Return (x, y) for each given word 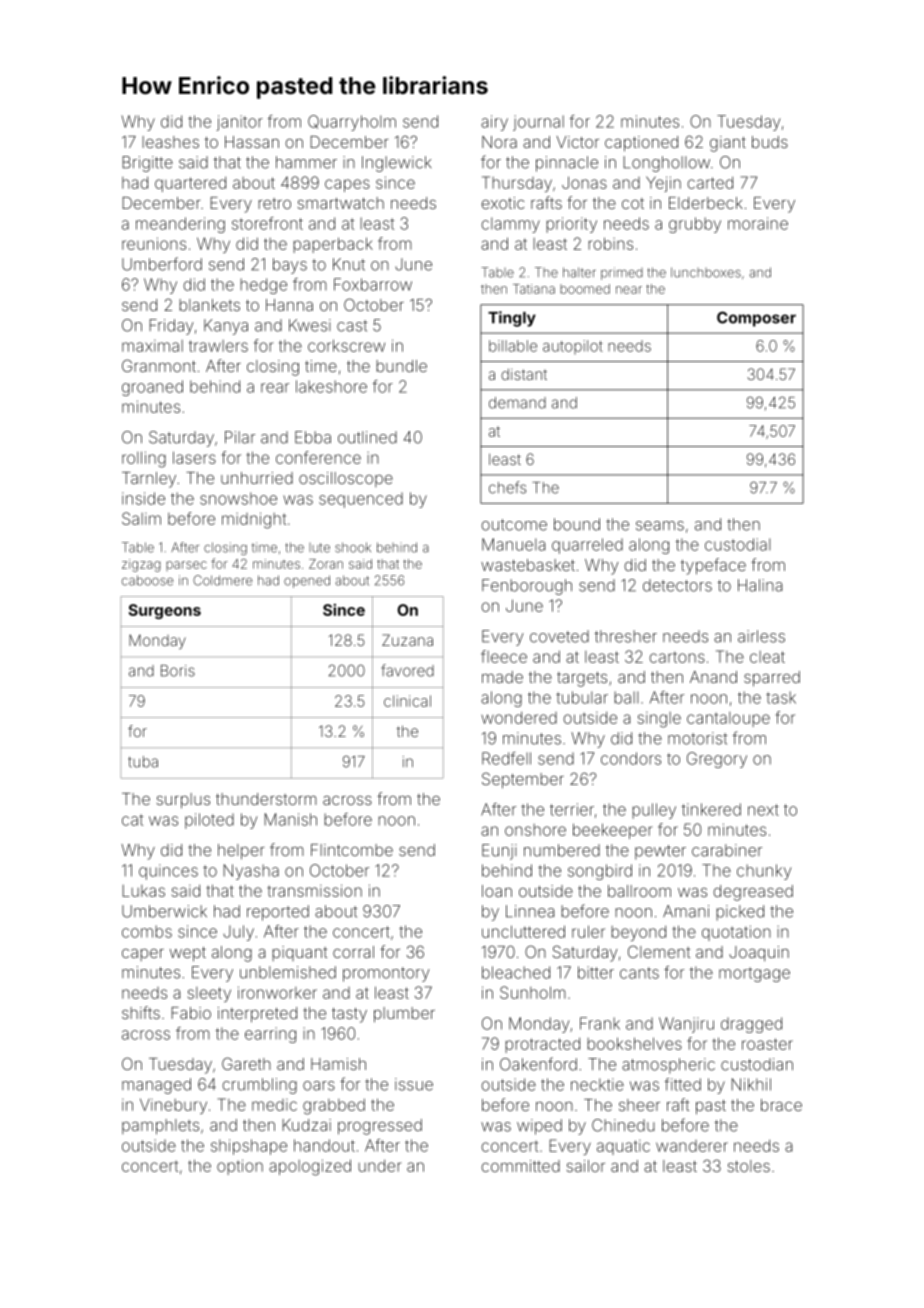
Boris (178, 671)
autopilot (573, 347)
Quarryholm (352, 123)
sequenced (361, 500)
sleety (209, 994)
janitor (239, 123)
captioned (641, 144)
